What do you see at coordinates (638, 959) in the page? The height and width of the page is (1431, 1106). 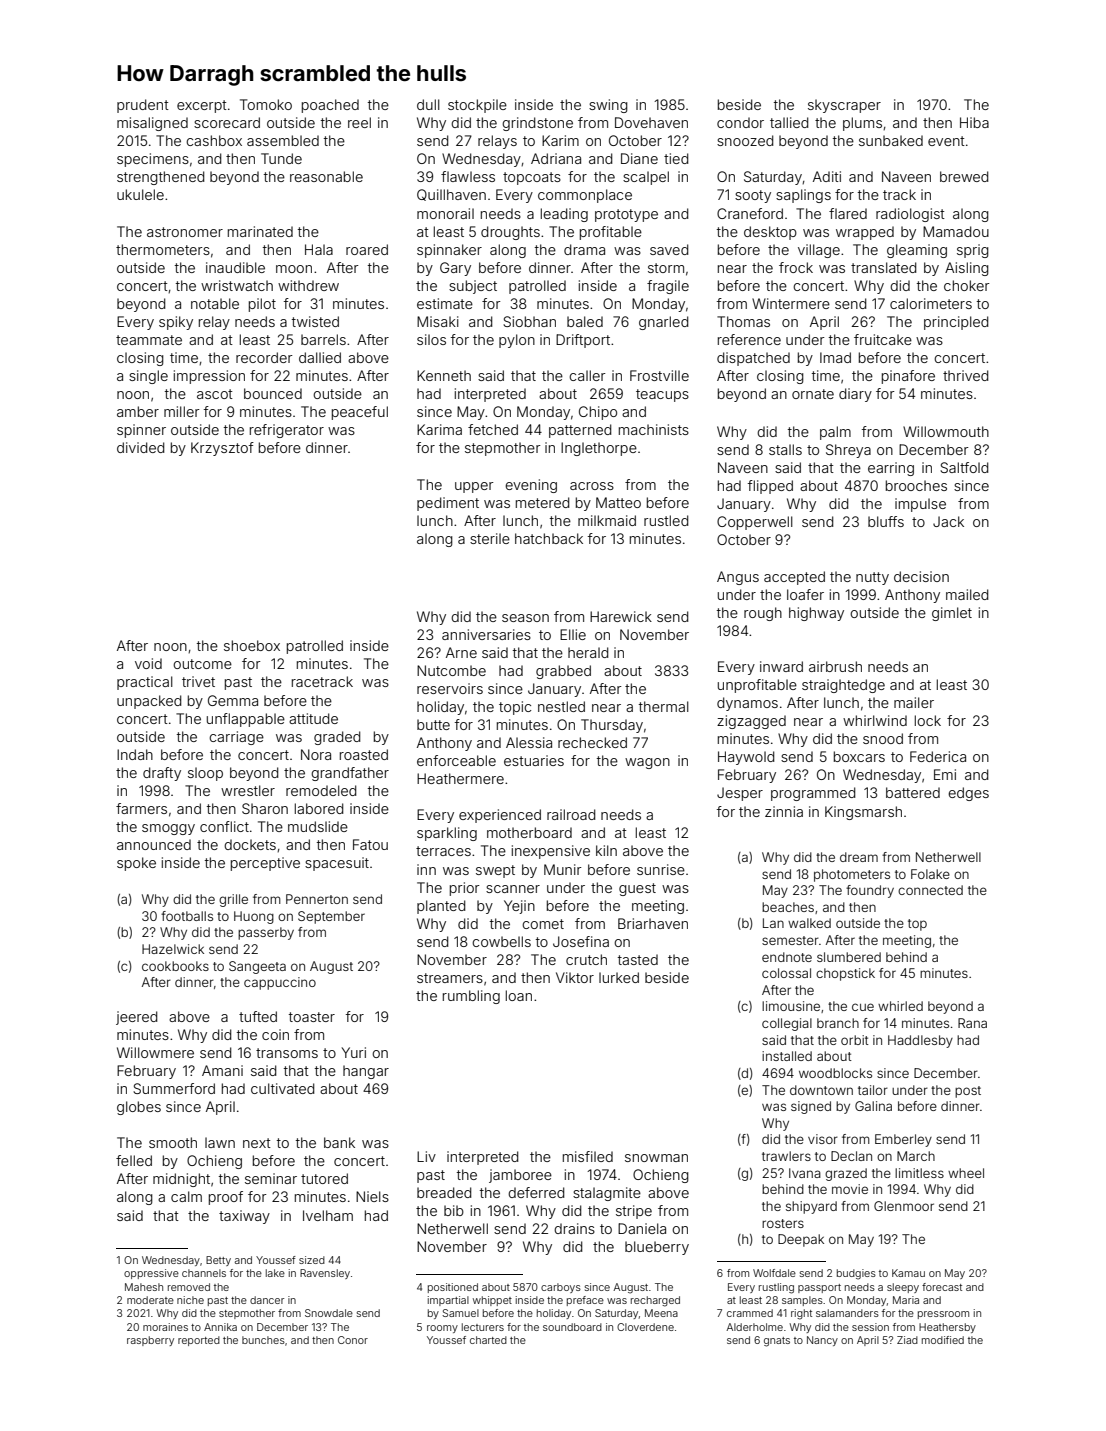 I see `tasted` at bounding box center [638, 959].
